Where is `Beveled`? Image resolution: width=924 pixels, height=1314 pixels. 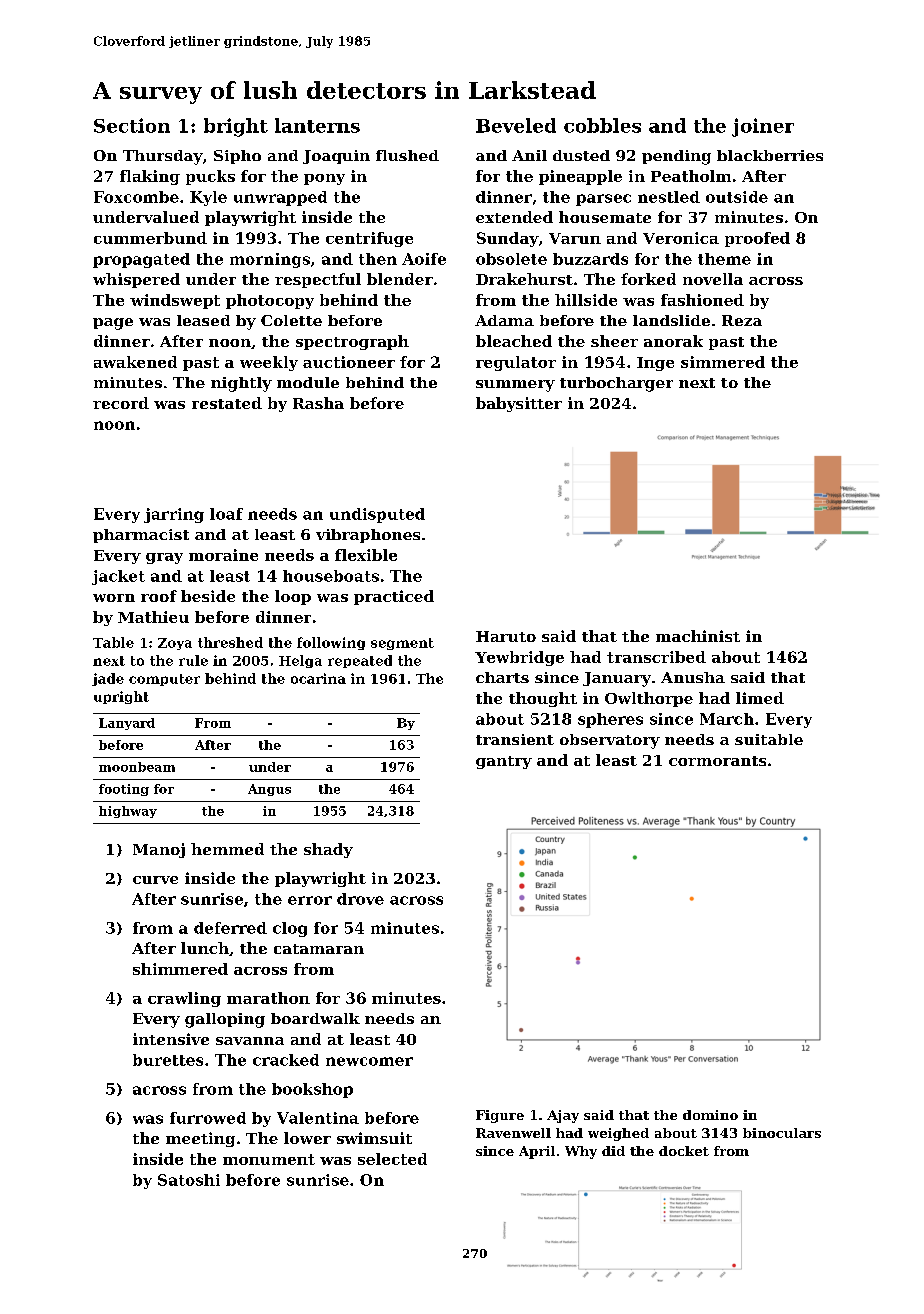 Beveled is located at coordinates (516, 125).
